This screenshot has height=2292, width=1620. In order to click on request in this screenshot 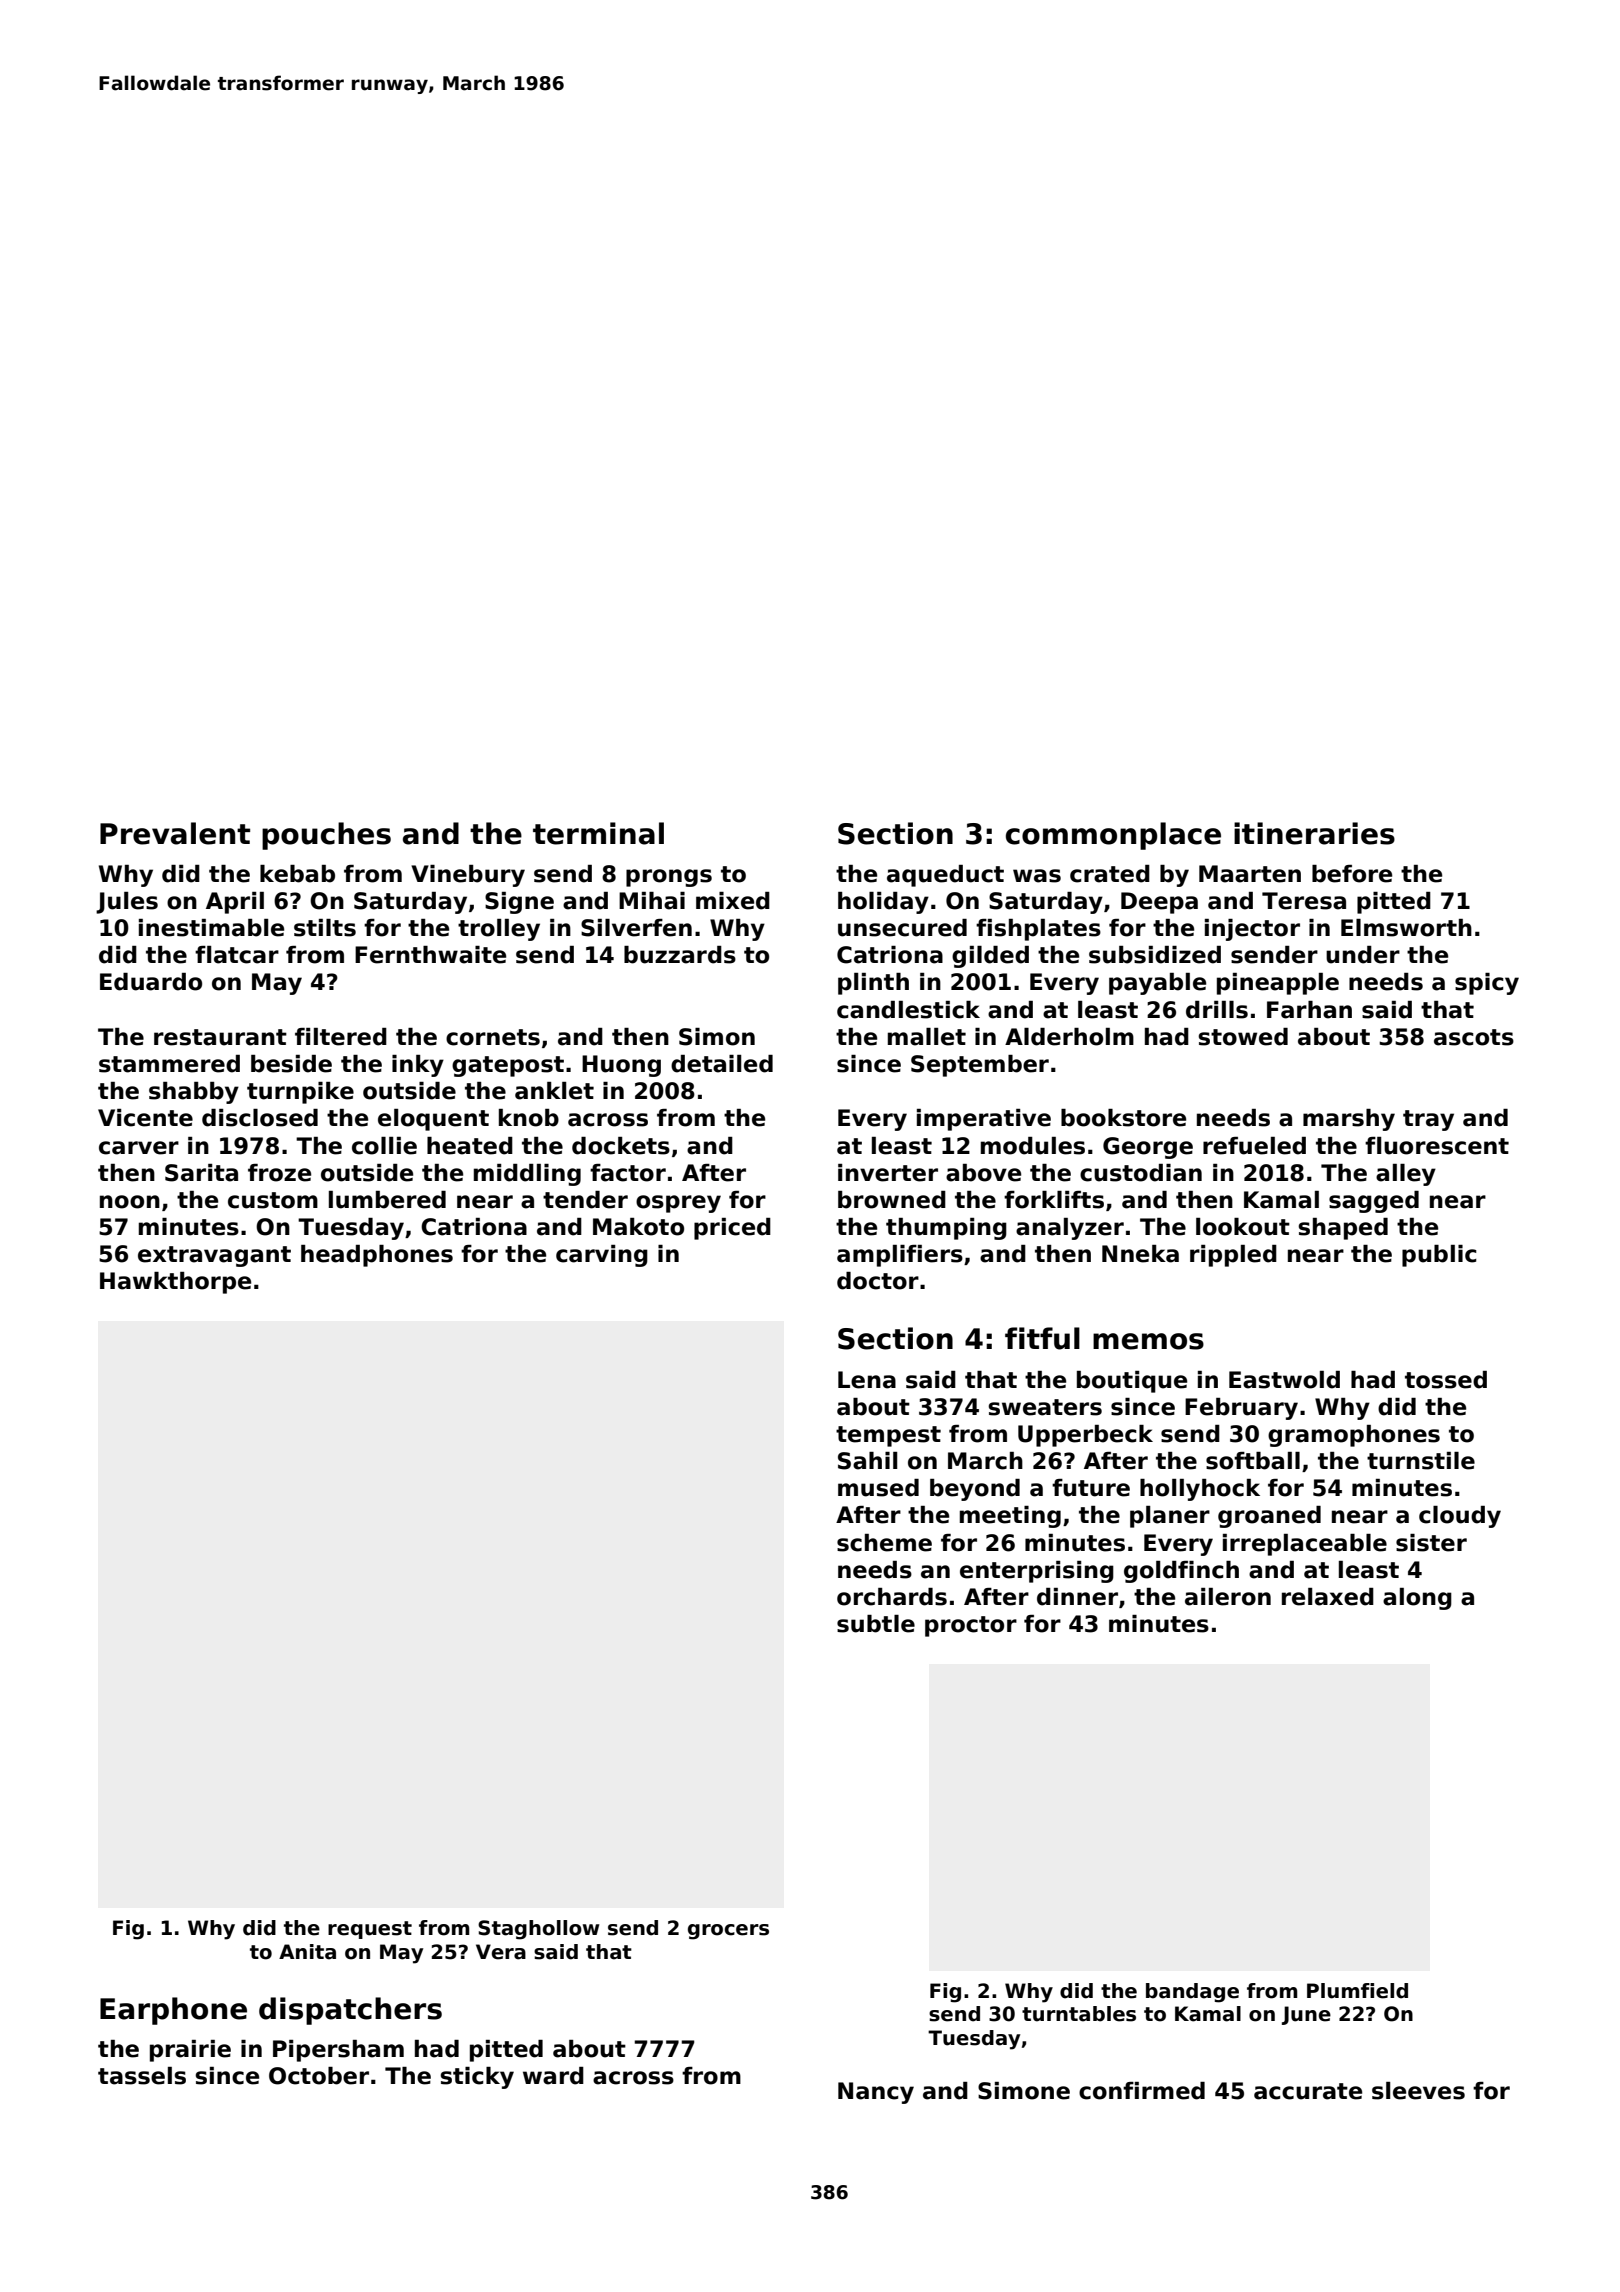, I will do `click(370, 1930)`.
